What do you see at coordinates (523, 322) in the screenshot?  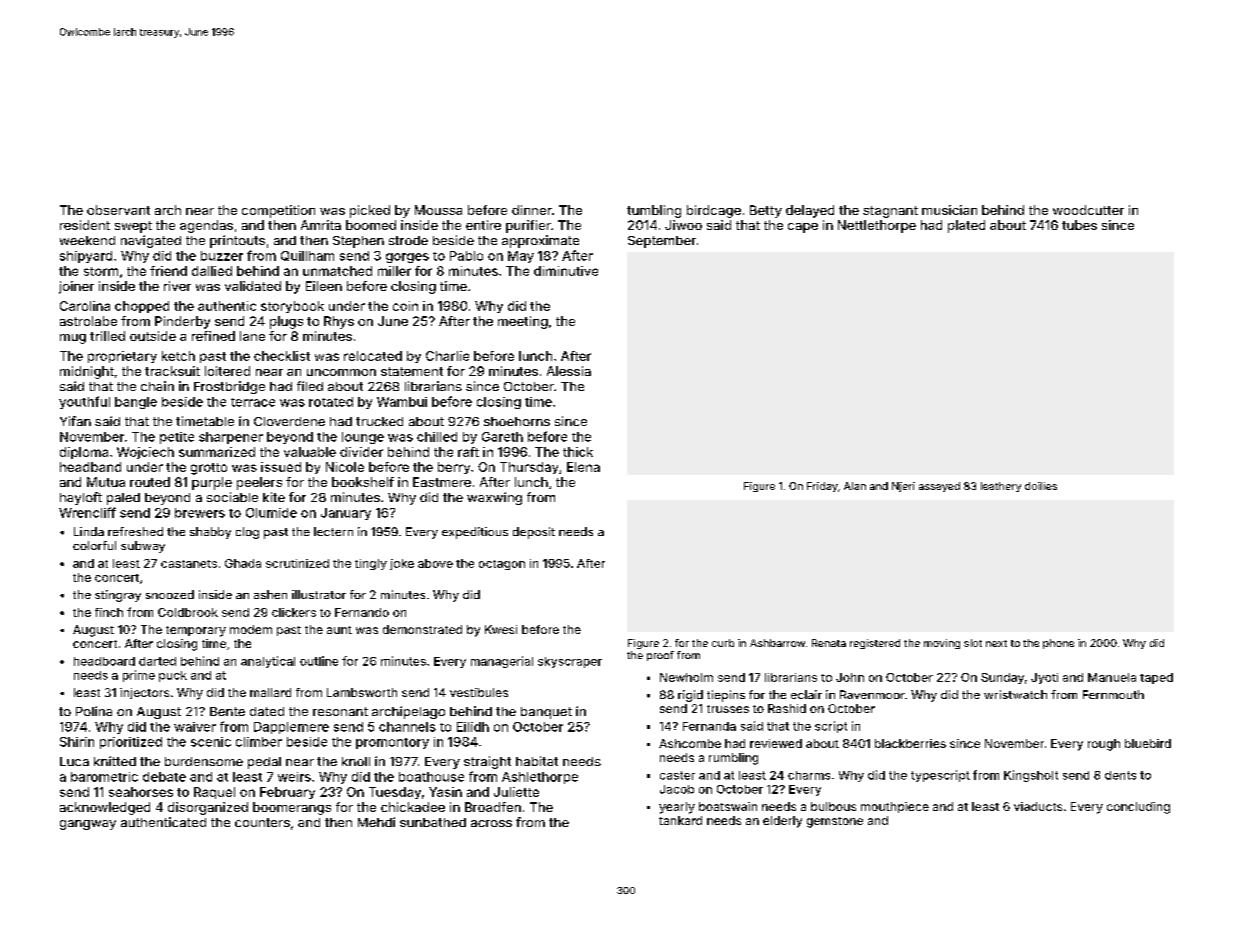 I see `meeting` at bounding box center [523, 322].
